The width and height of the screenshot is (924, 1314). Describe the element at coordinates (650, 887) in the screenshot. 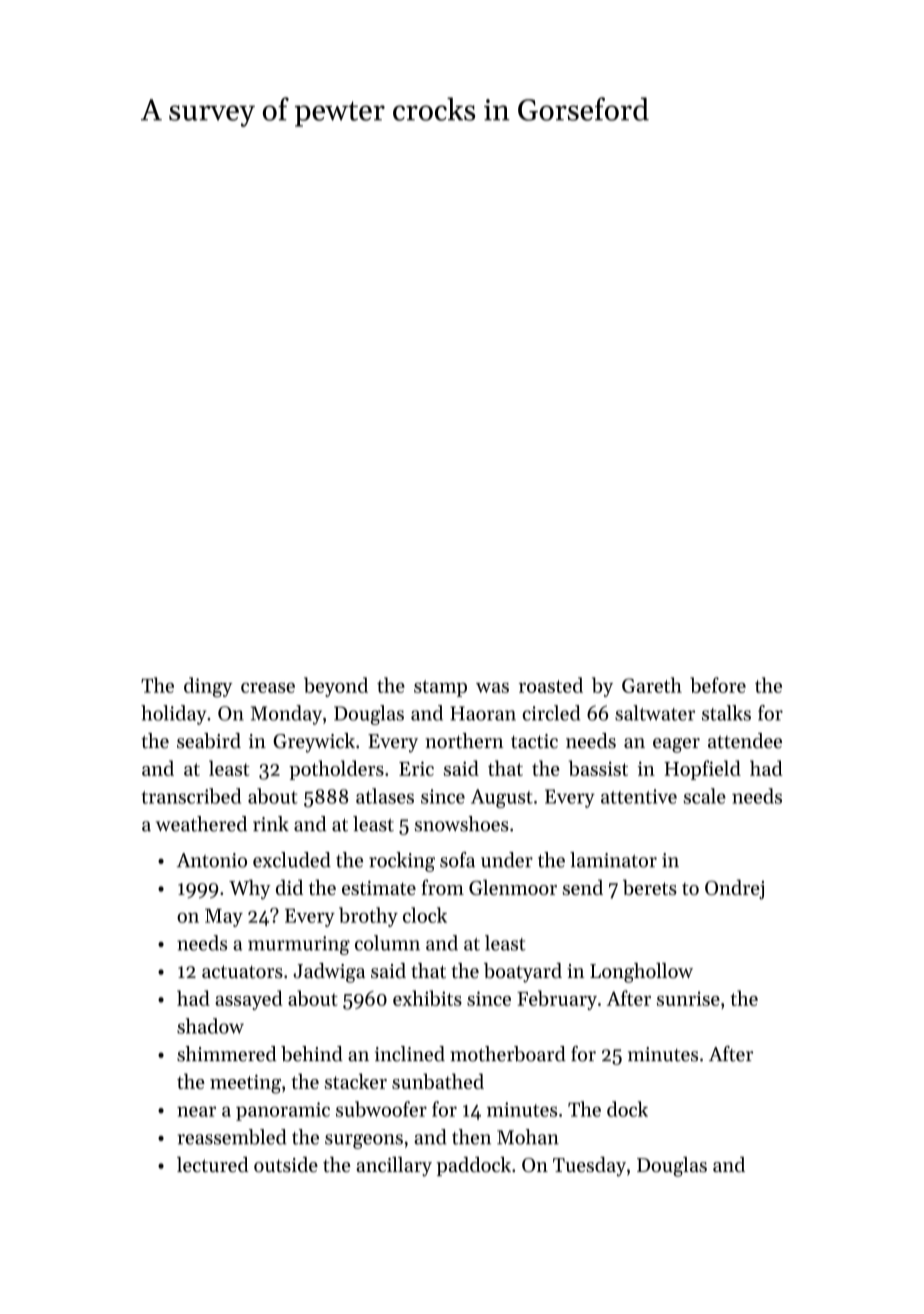

I see `berets` at that location.
